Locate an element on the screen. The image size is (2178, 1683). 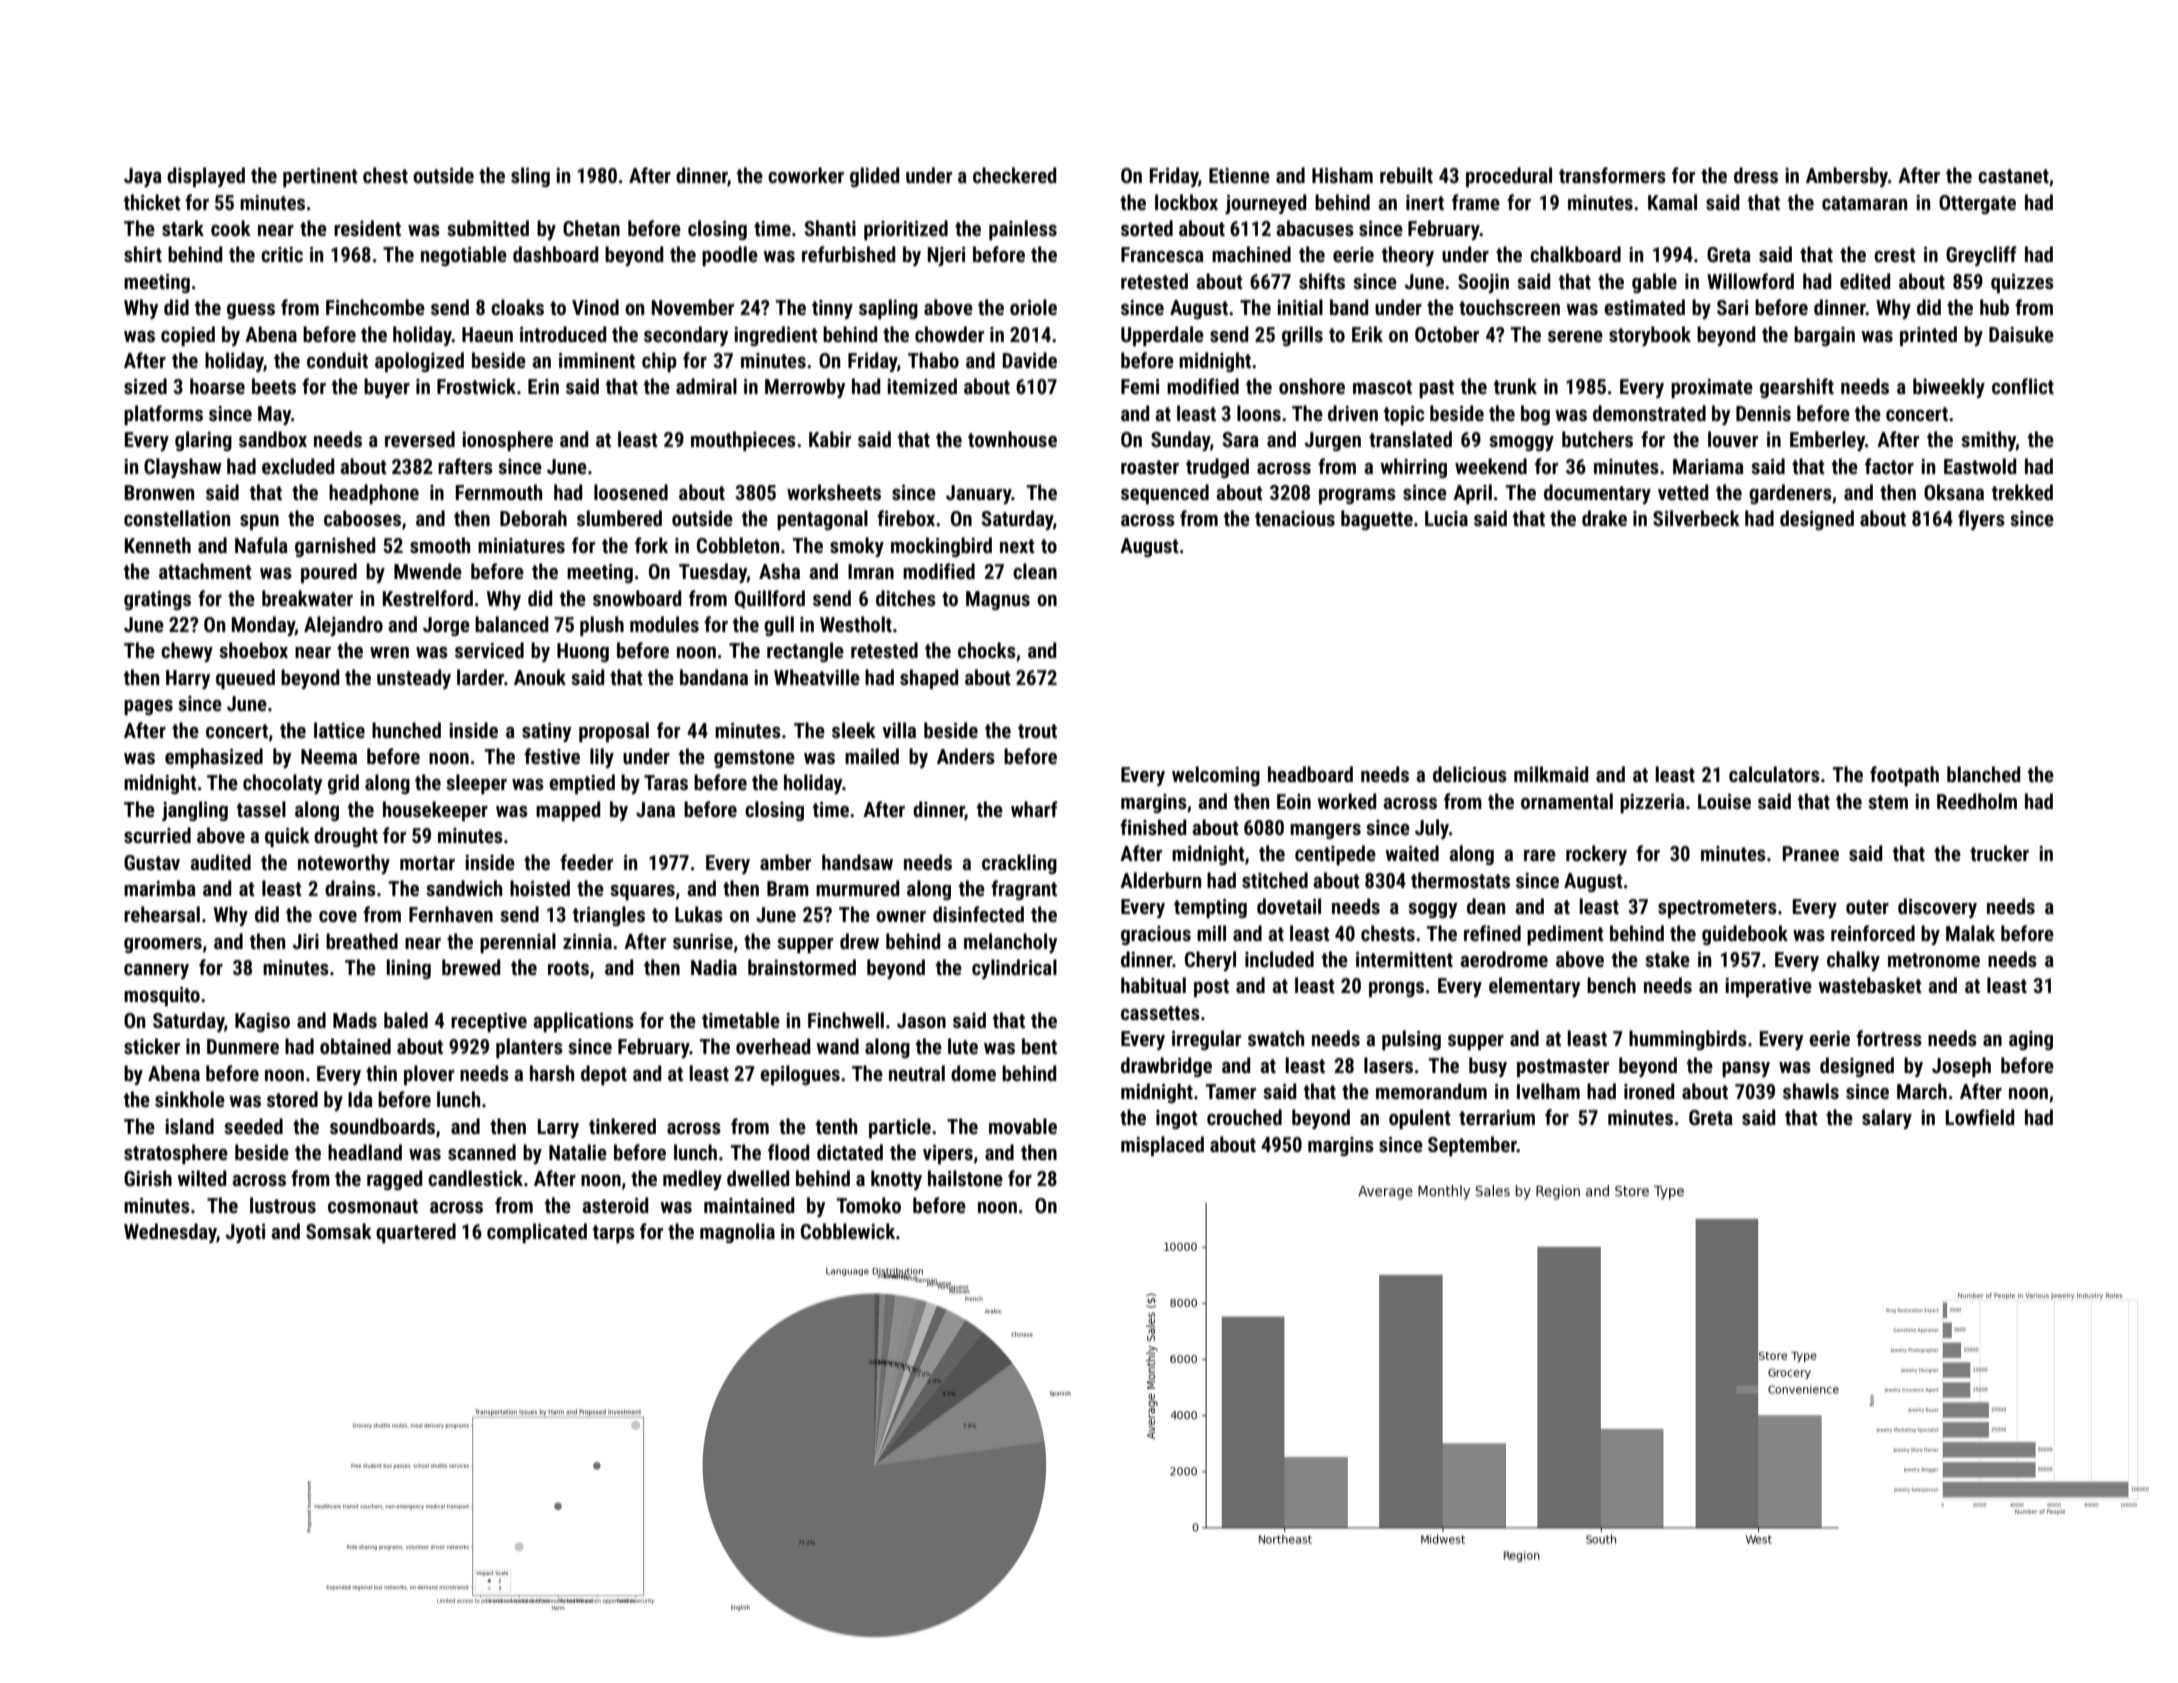
chewy is located at coordinates (187, 652).
